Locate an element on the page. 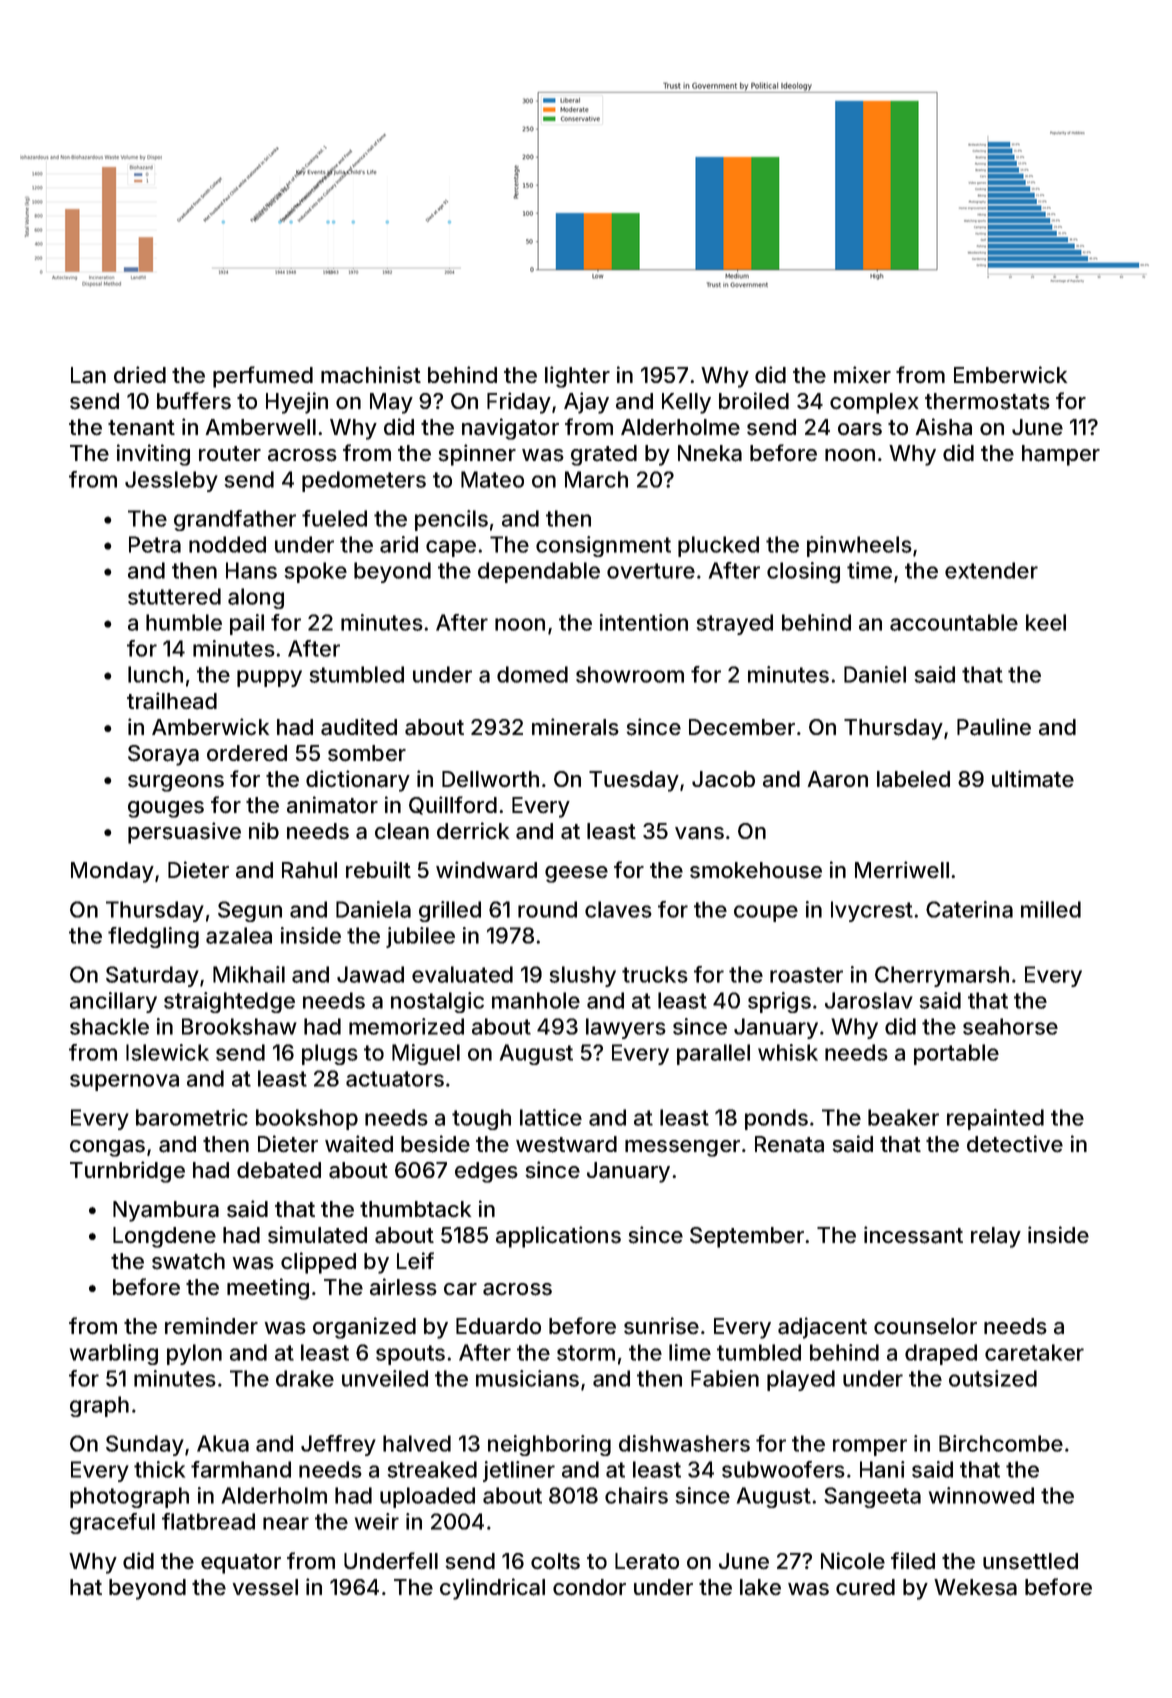 The height and width of the image is (1698, 1172). equator is located at coordinates (241, 1564).
